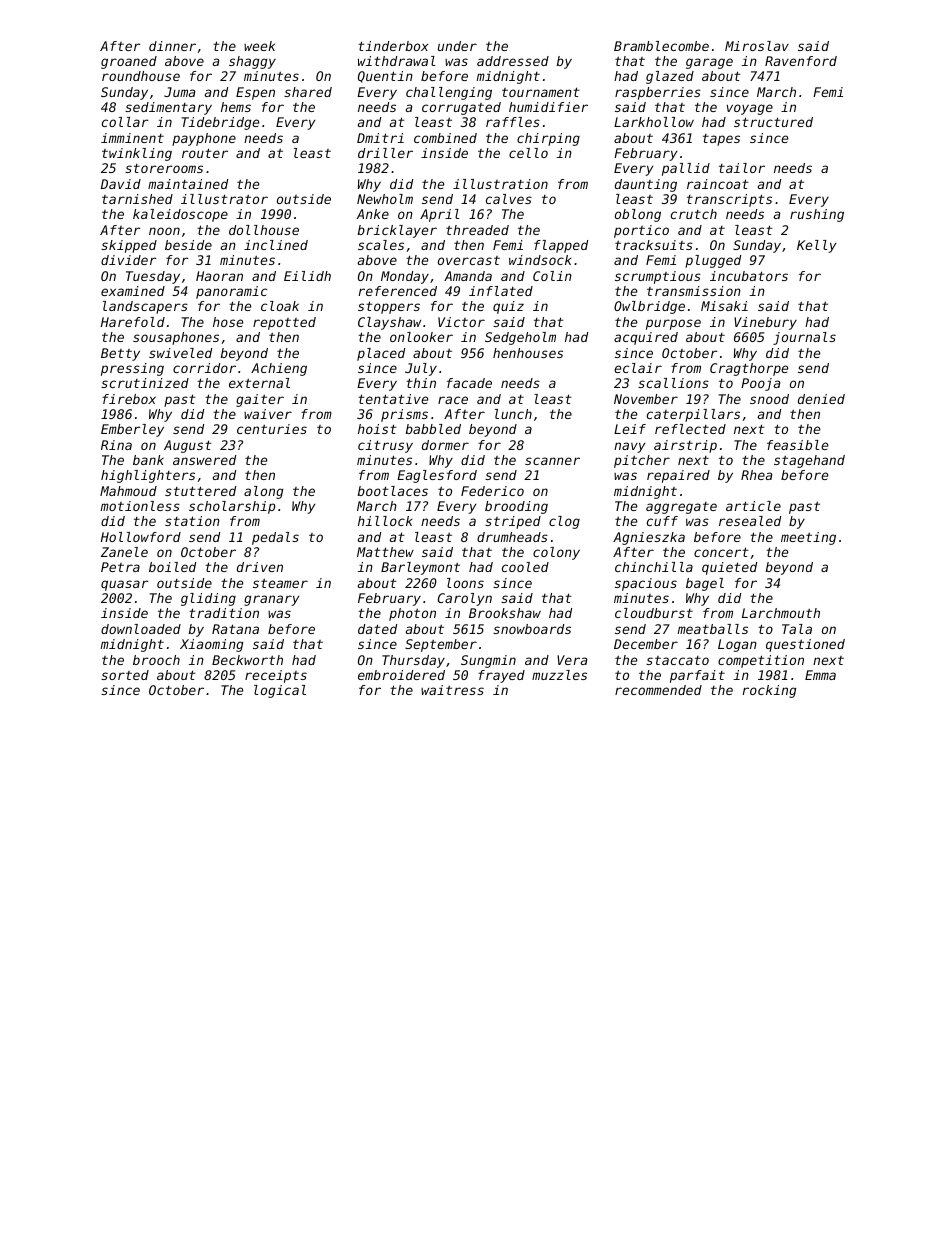  Describe the element at coordinates (389, 307) in the image. I see `stoppers` at that location.
